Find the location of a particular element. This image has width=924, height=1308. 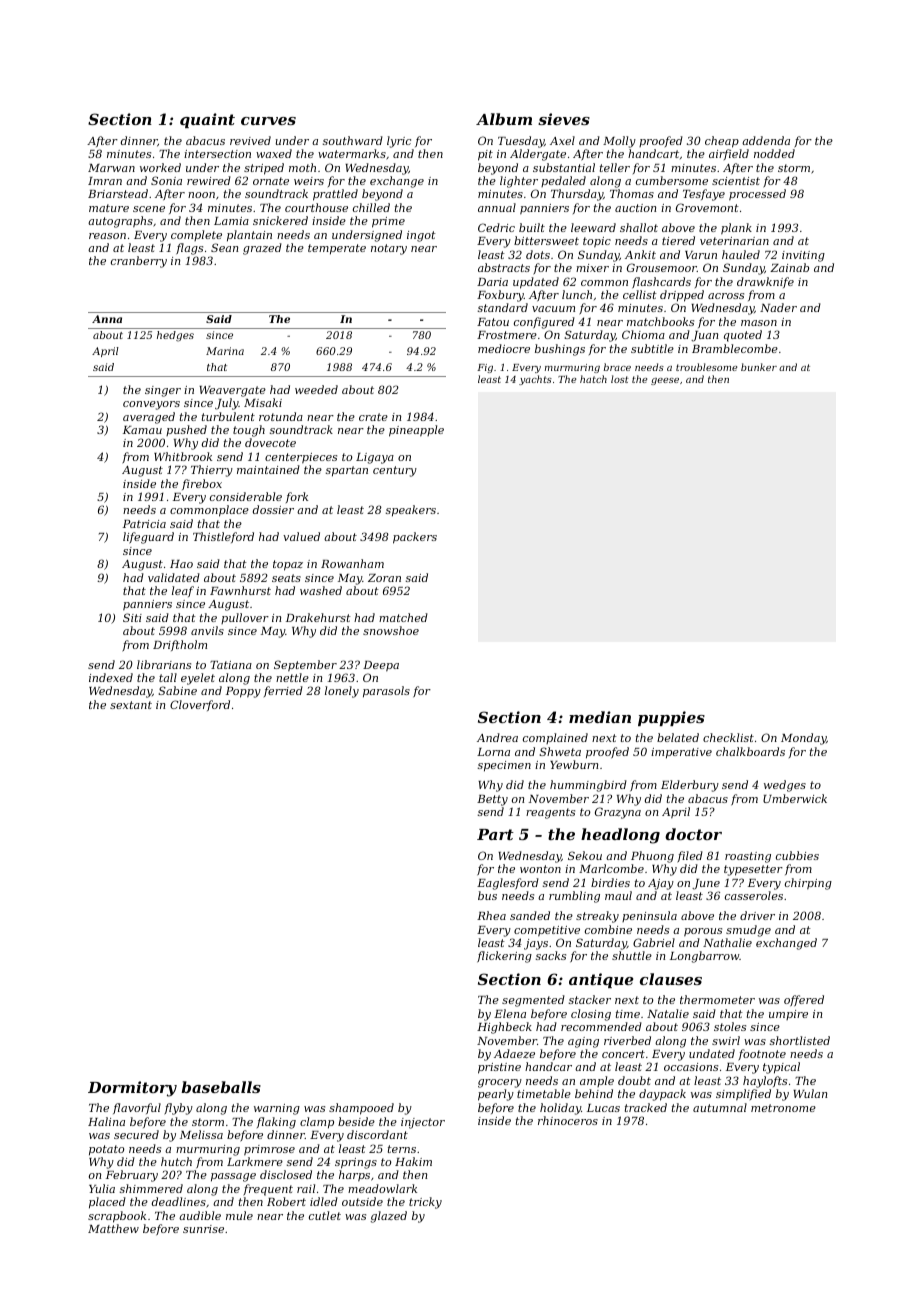

abstracts is located at coordinates (504, 267).
